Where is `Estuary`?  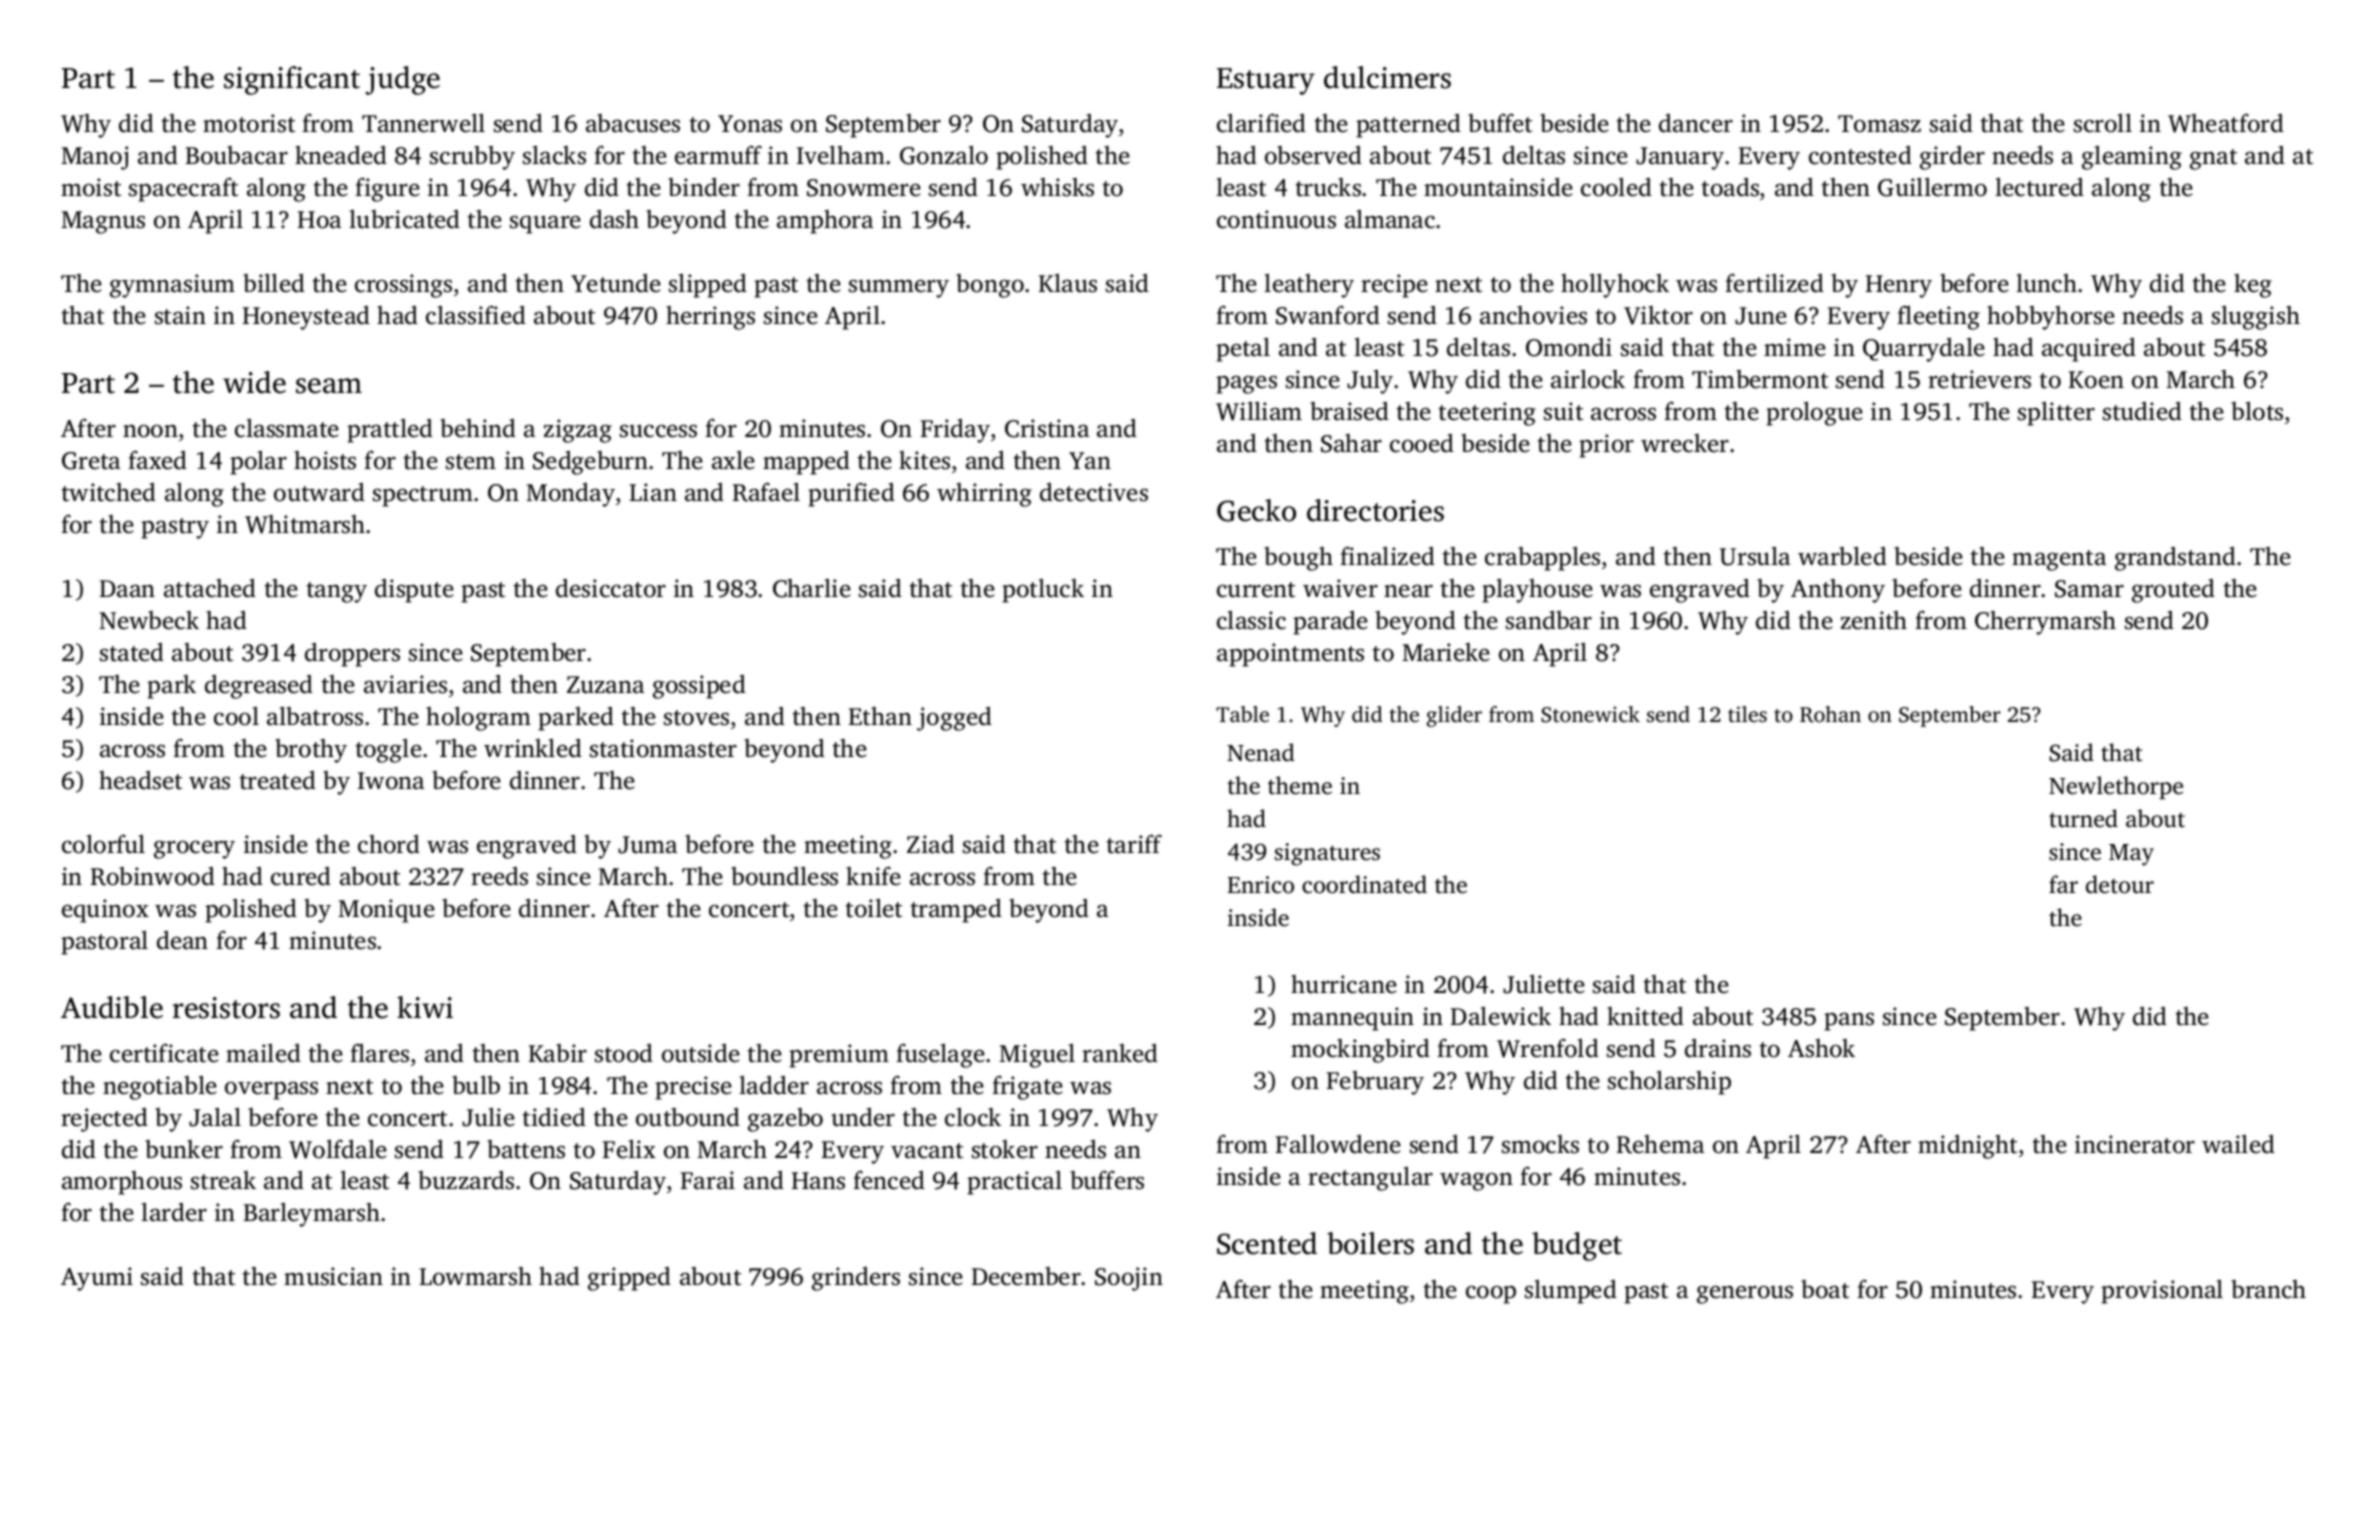
Estuary is located at coordinates (1266, 81).
